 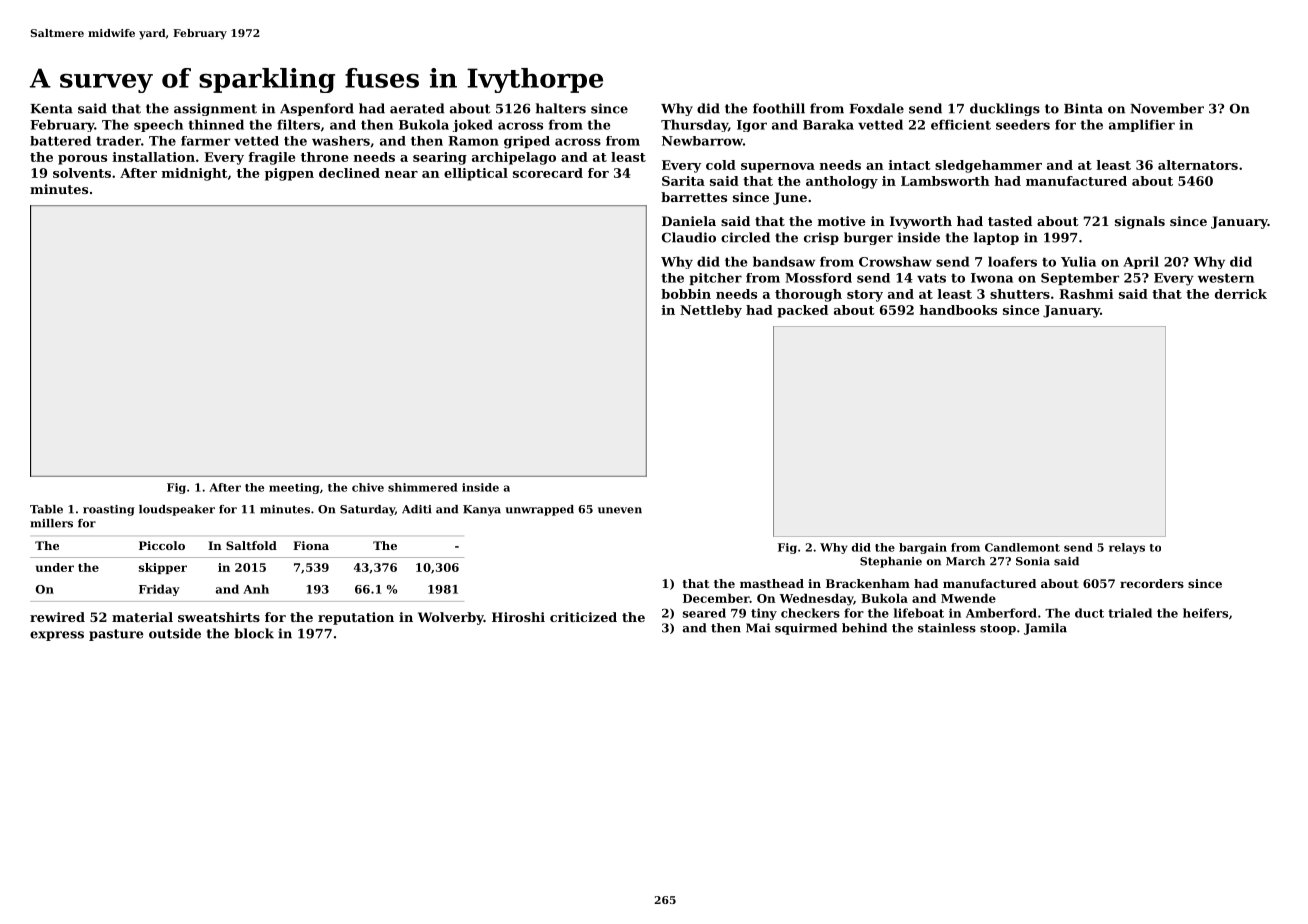 I want to click on bargain, so click(x=923, y=548).
